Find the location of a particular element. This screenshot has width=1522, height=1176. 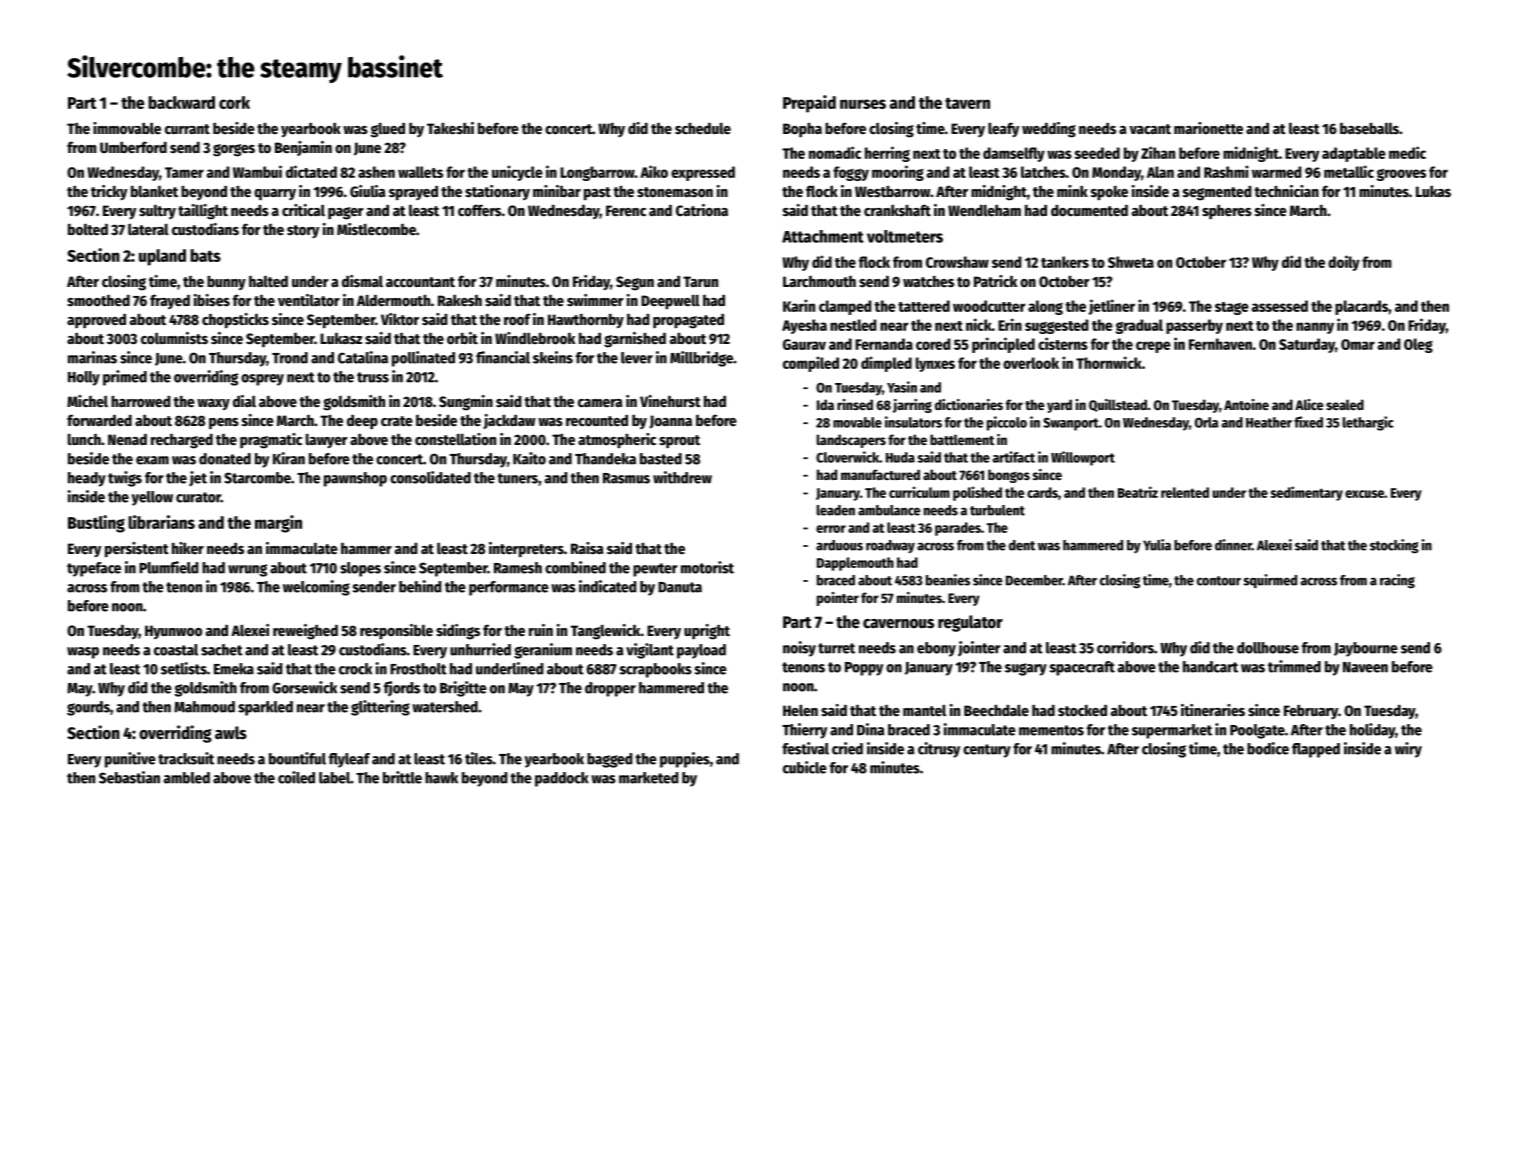

Thandeka is located at coordinates (605, 459).
